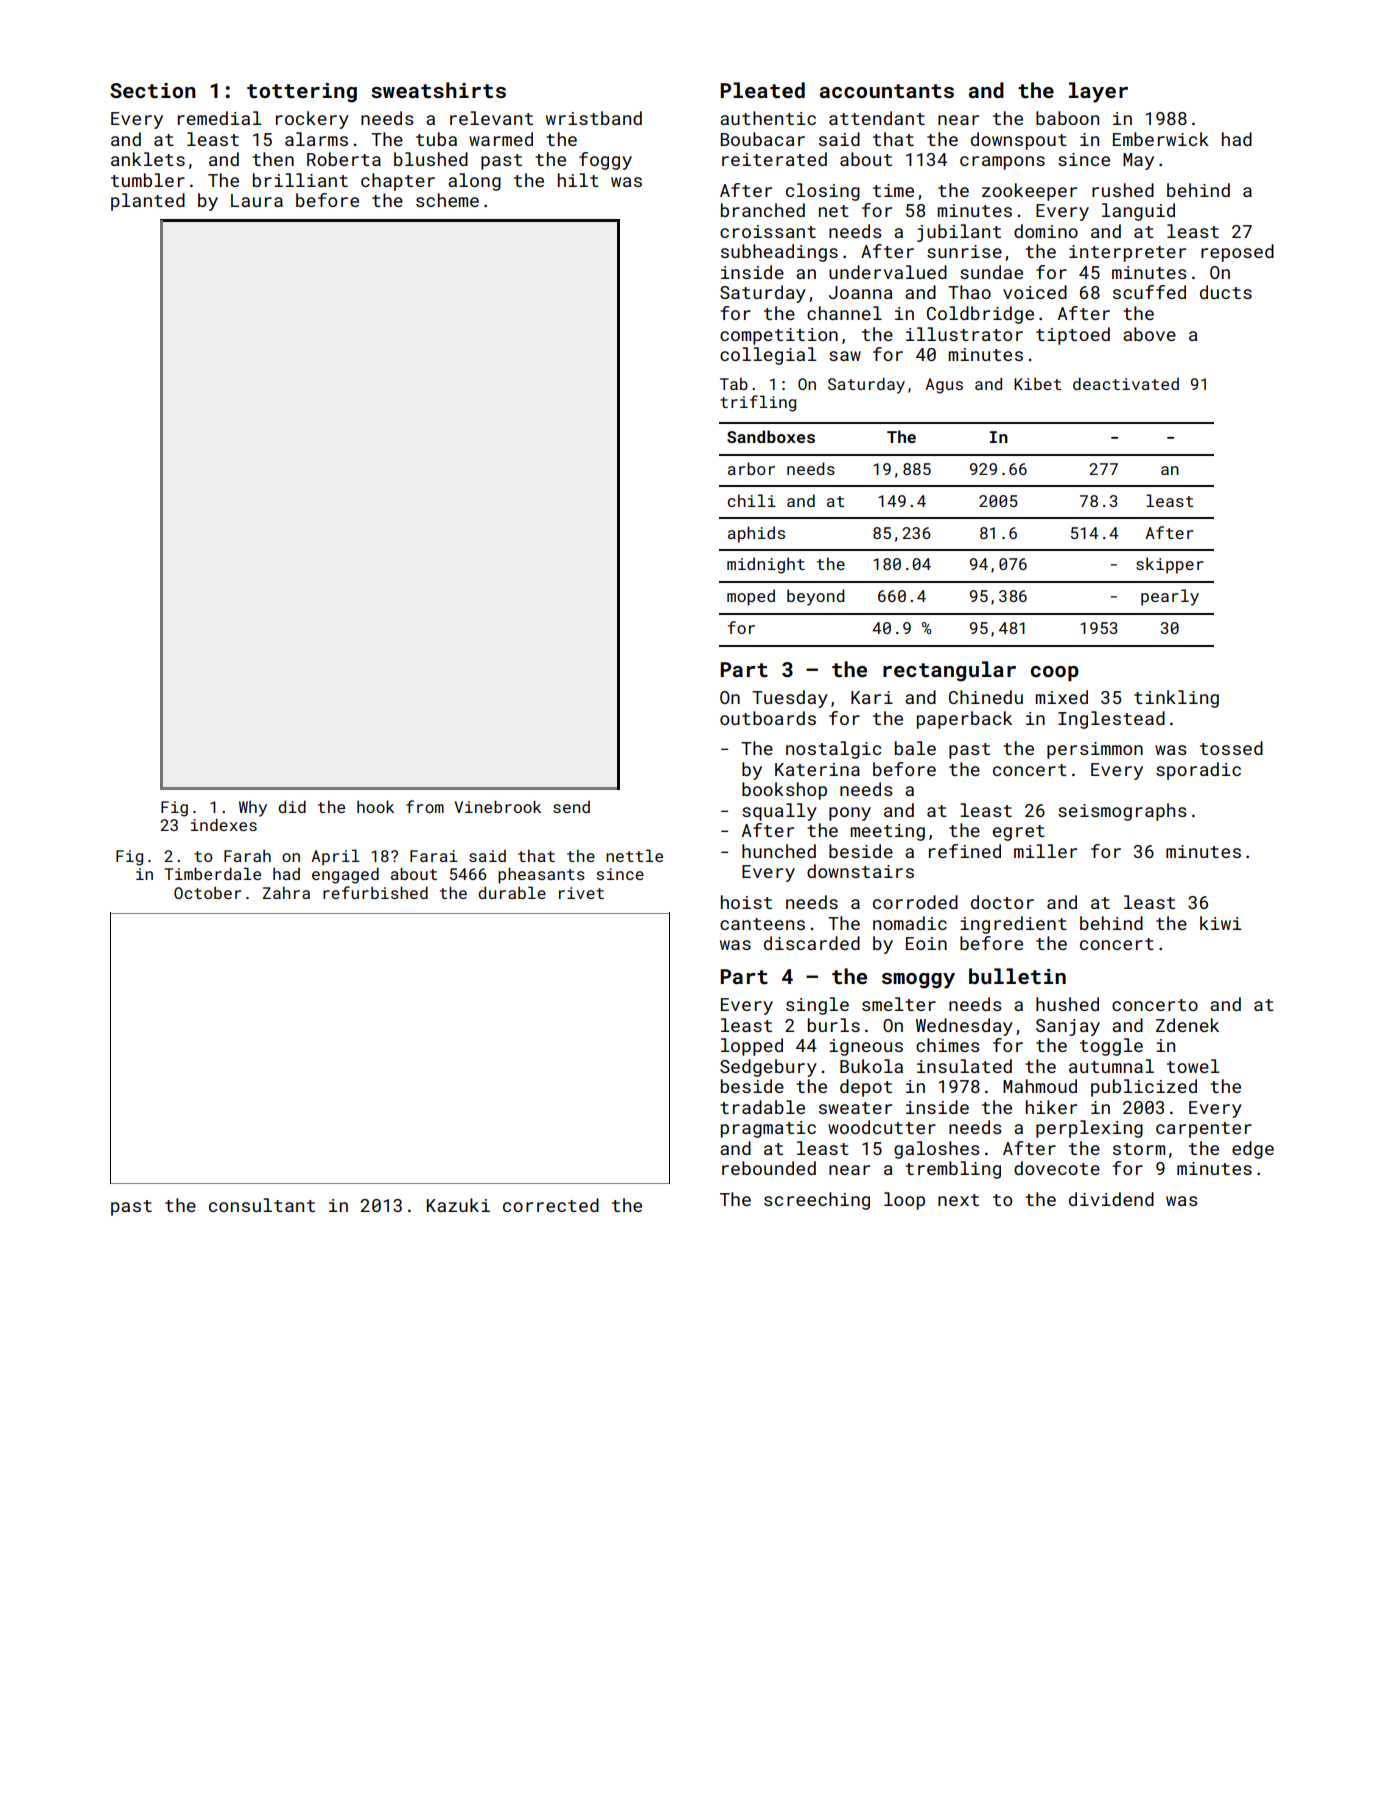 The width and height of the image is (1389, 1798). I want to click on chimes, so click(948, 1045).
